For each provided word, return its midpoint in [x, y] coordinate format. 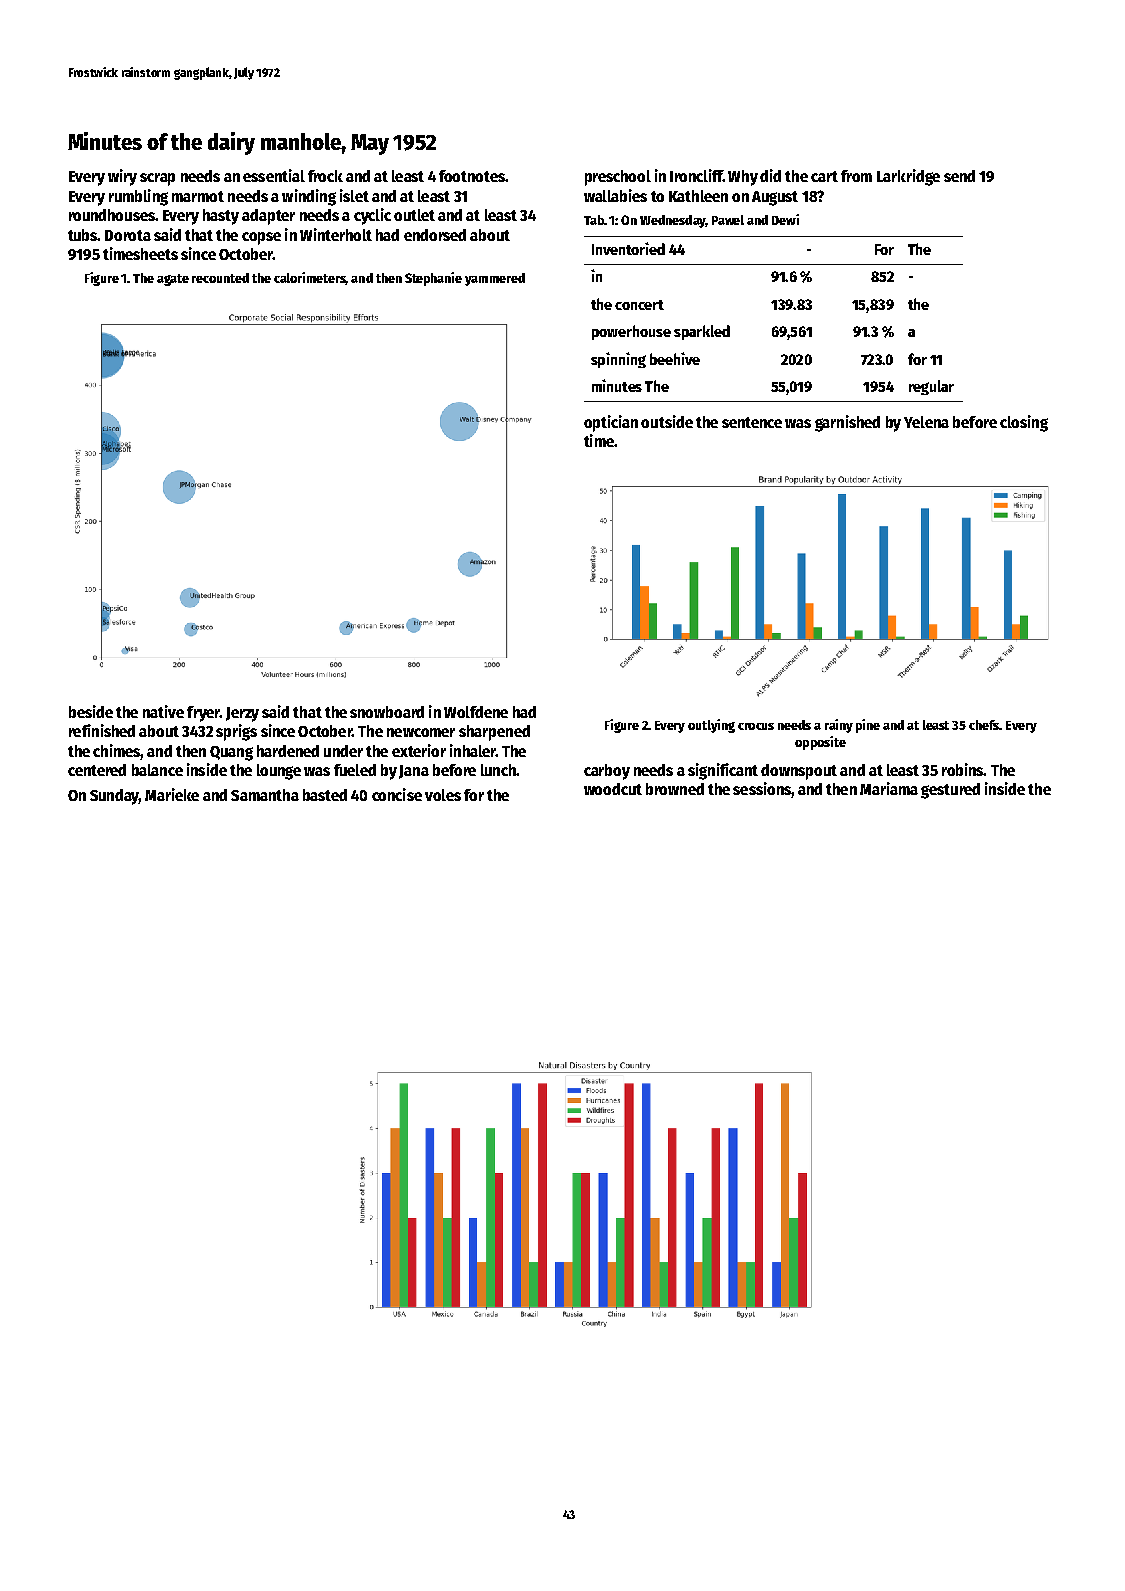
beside [91, 711]
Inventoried [628, 248]
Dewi [785, 219]
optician [611, 423]
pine [868, 726]
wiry [122, 177]
